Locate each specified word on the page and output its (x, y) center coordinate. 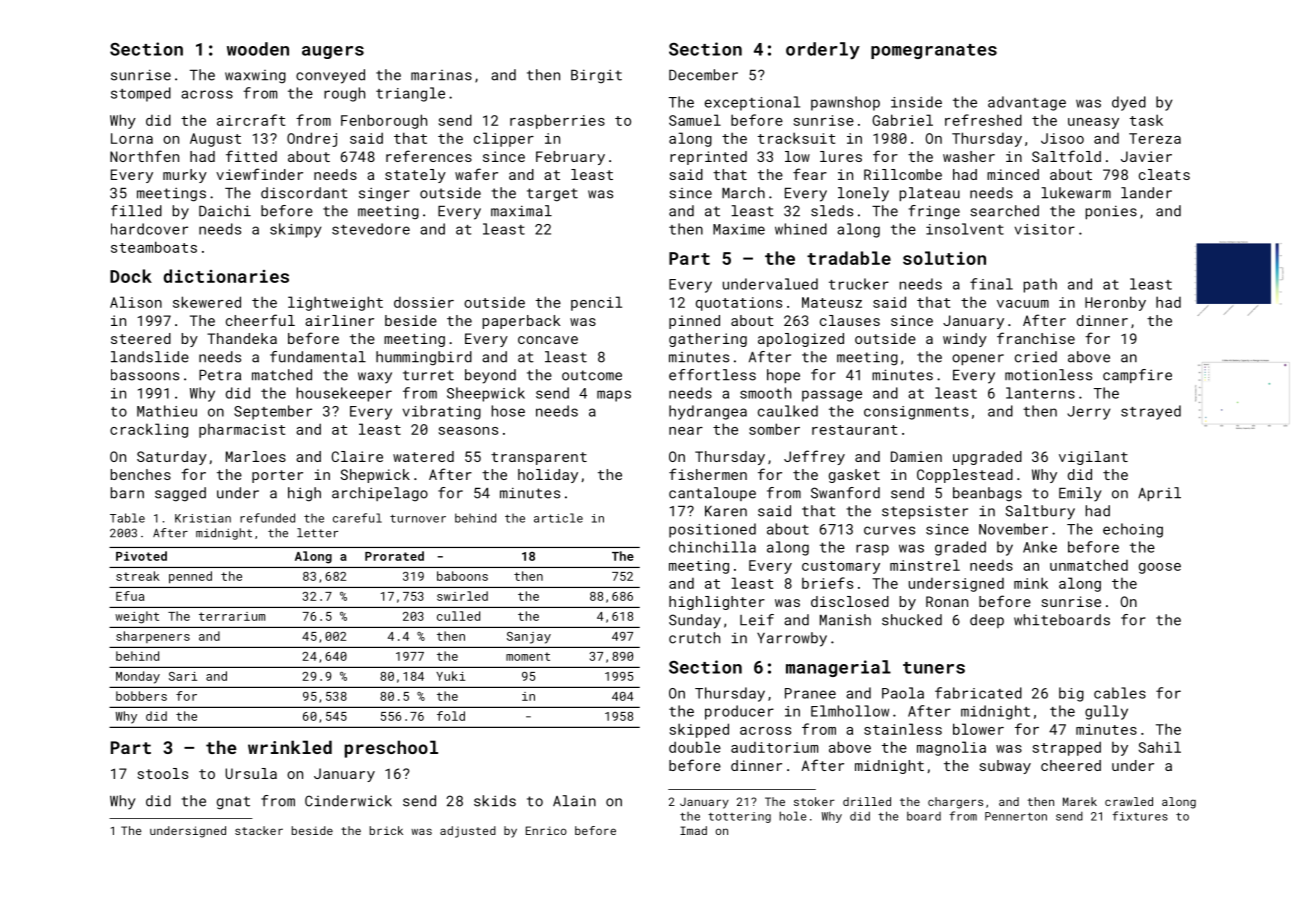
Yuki (450, 676)
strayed (1151, 412)
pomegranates (934, 51)
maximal (521, 211)
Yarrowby (792, 639)
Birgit (596, 76)
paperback (522, 322)
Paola (903, 693)
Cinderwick (348, 801)
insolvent (965, 229)
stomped (141, 94)
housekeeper (344, 394)
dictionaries (226, 276)
